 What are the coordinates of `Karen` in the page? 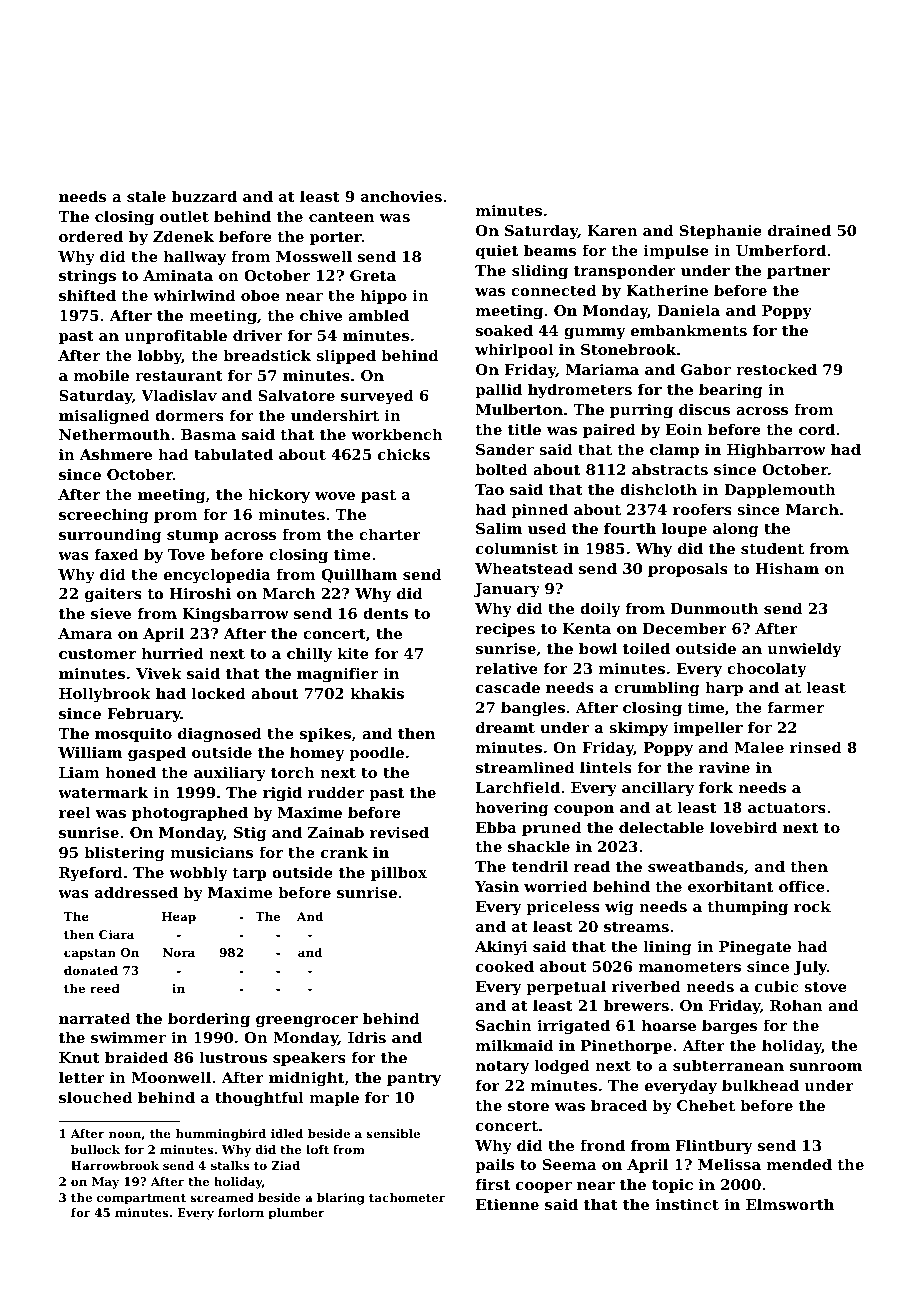 It's located at (613, 230).
